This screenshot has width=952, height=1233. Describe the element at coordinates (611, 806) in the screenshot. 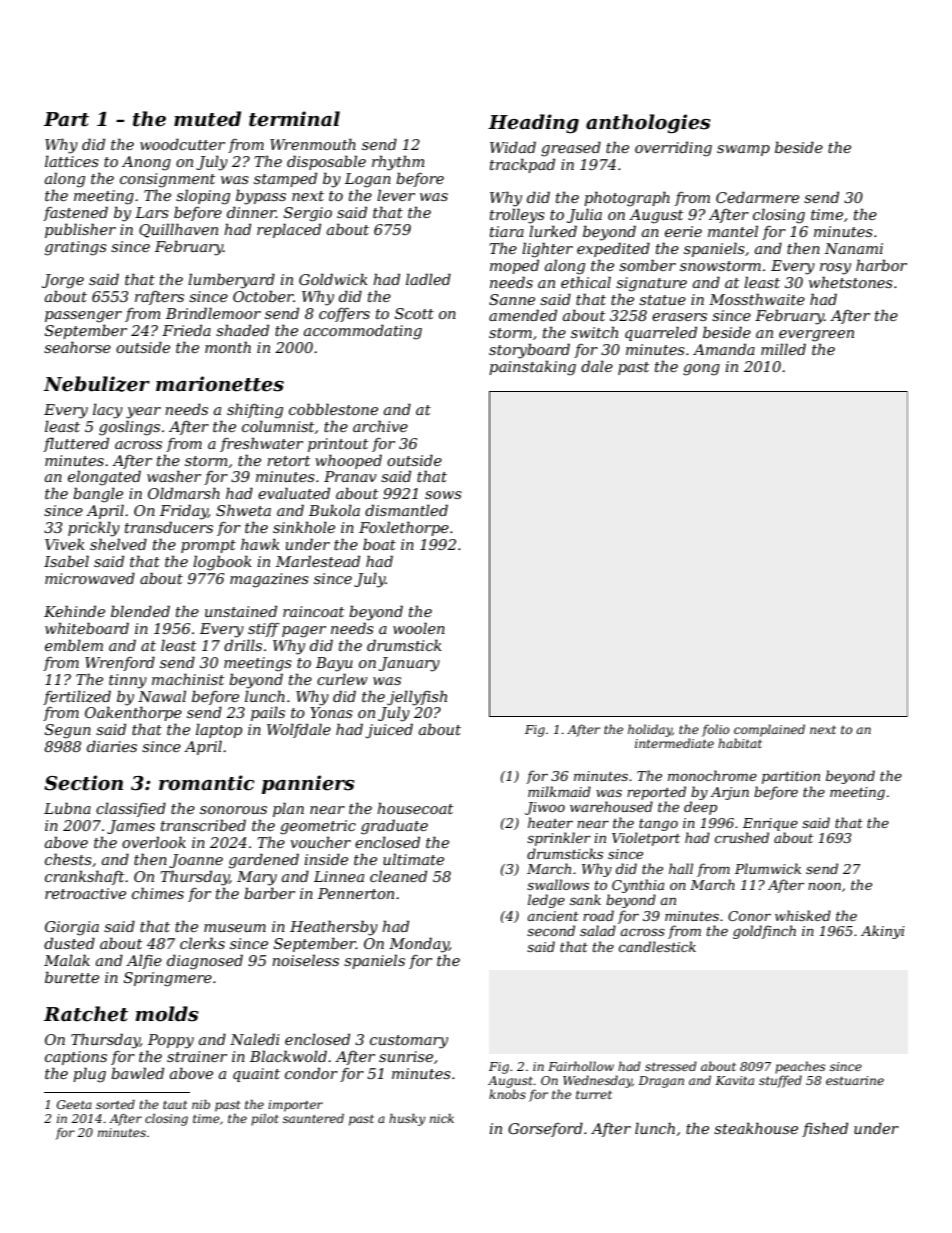

I see `warehoused` at that location.
